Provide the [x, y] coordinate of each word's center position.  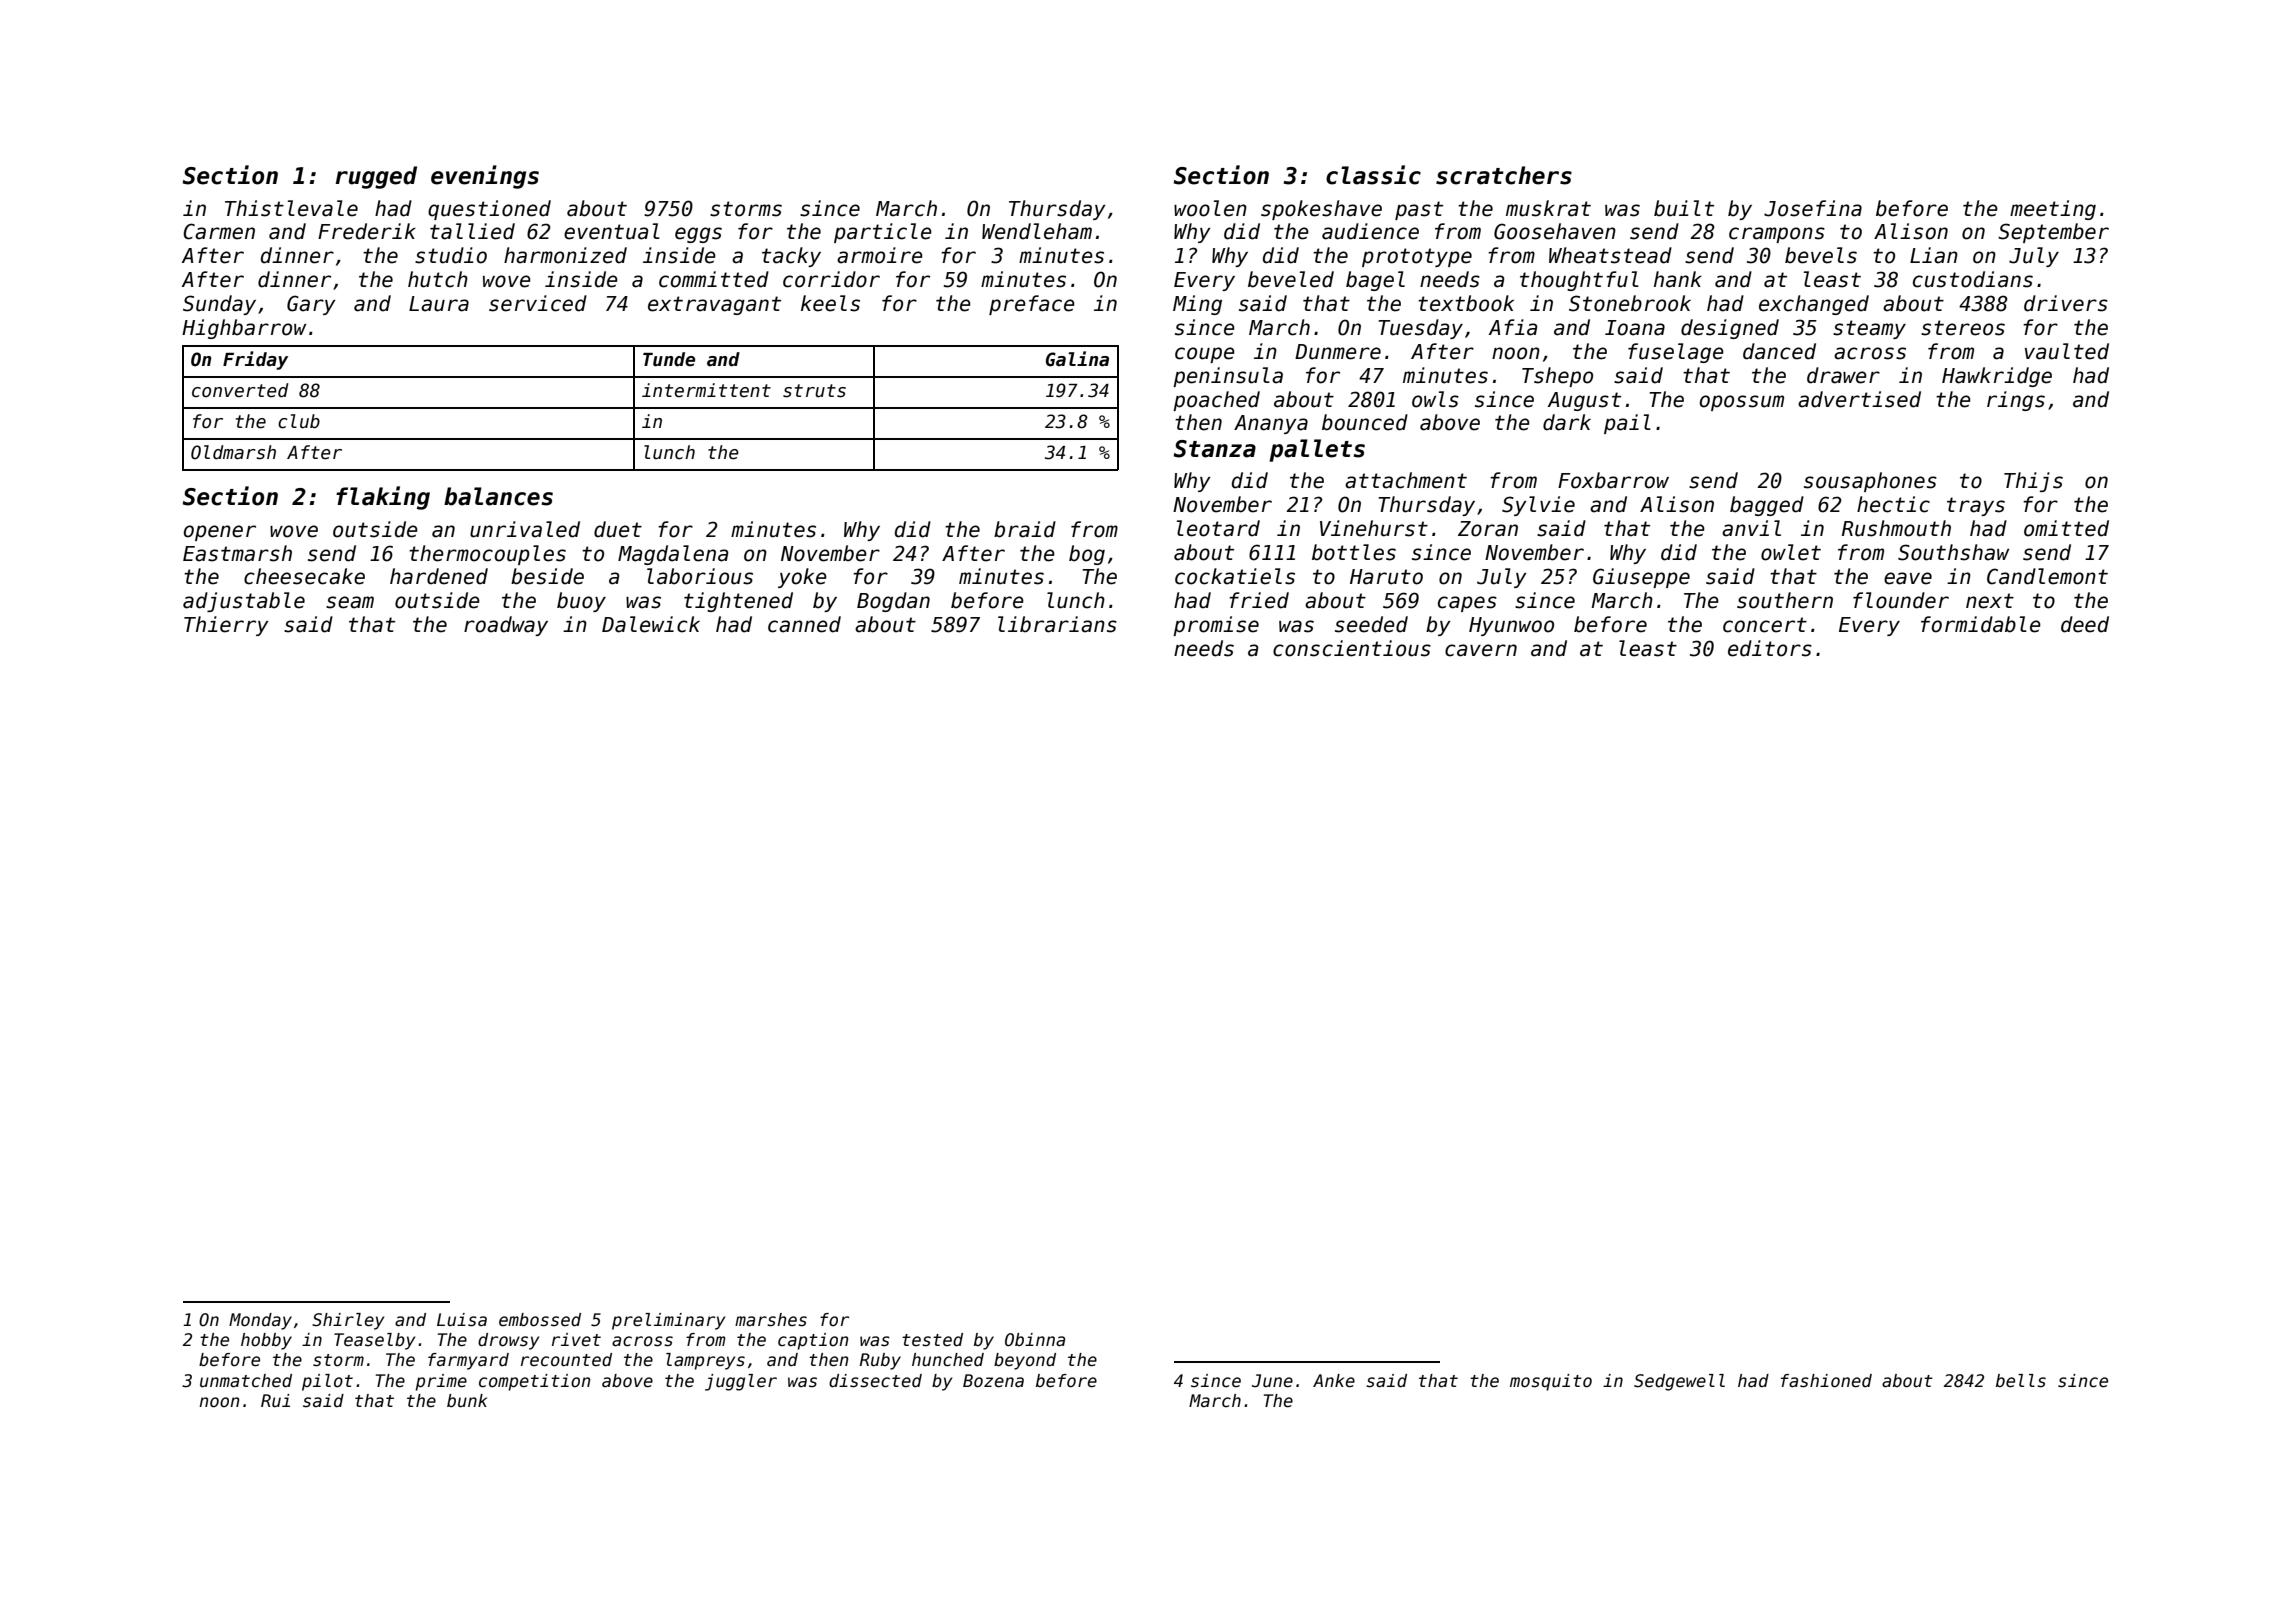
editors [1770, 648]
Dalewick [651, 624]
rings [2016, 401]
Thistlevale [291, 208]
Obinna [1035, 1340]
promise [1216, 626]
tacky [791, 257]
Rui [275, 1401]
